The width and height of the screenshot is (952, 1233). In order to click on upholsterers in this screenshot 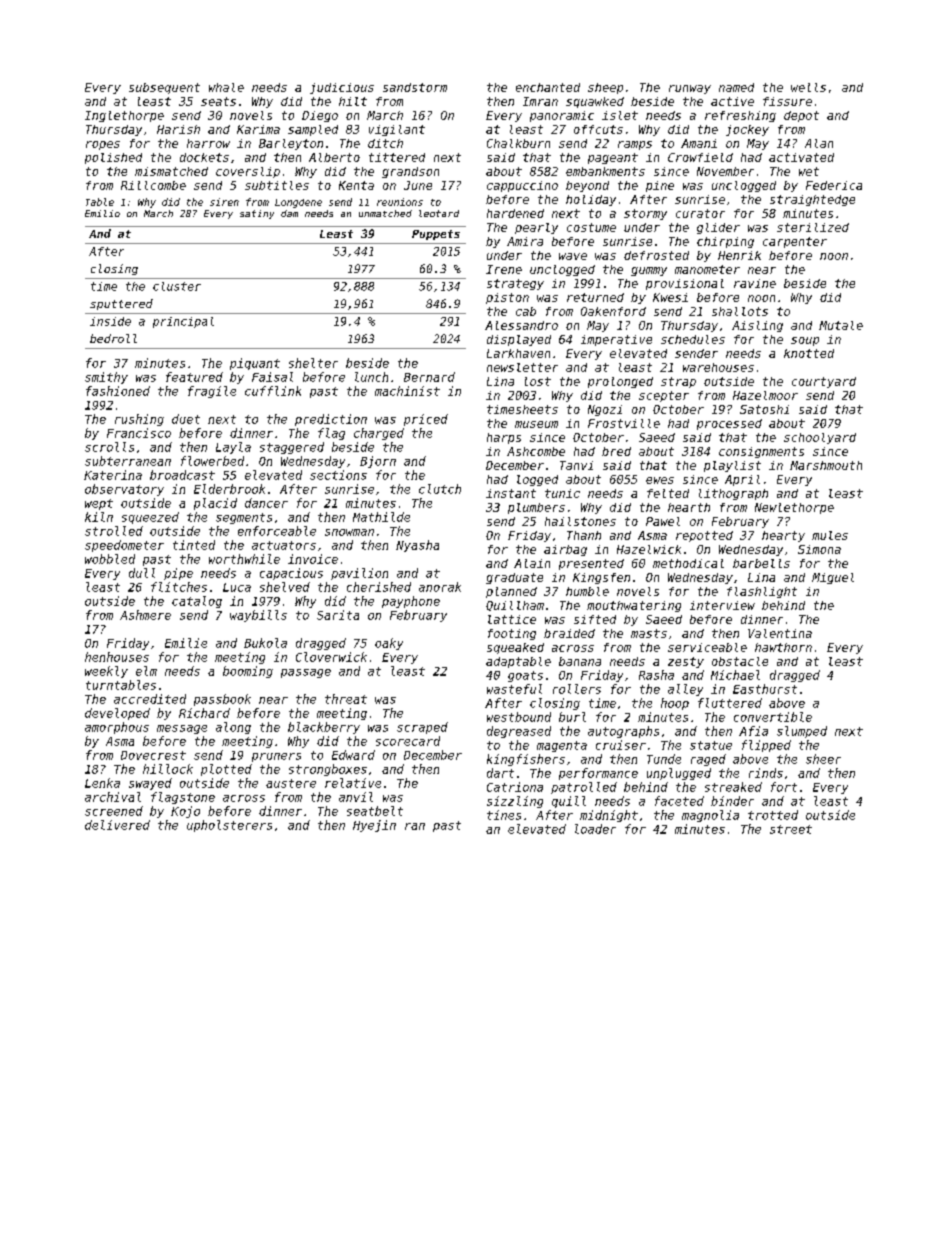, I will do `click(229, 826)`.
